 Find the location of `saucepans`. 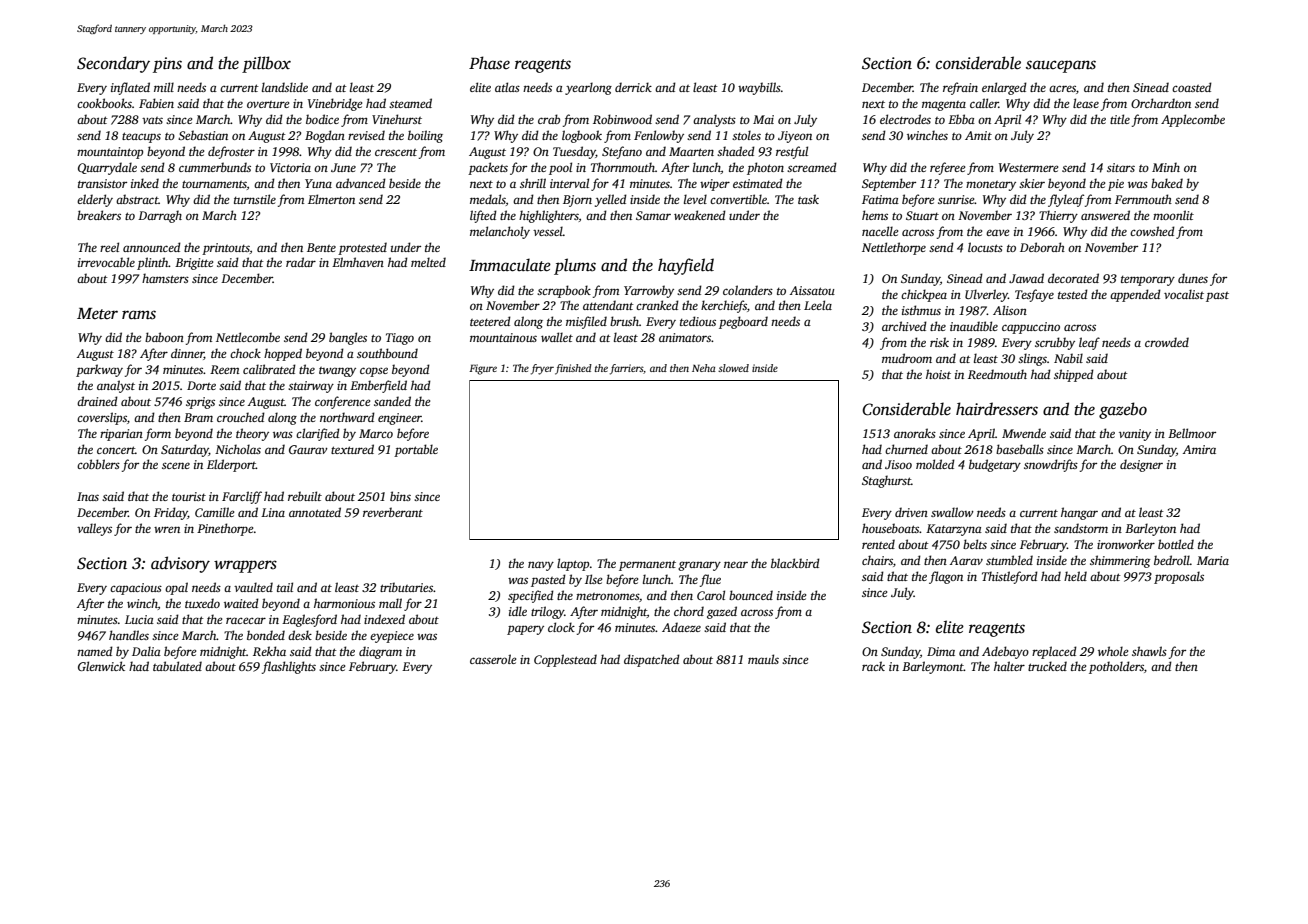

saucepans is located at coordinates (1061, 66).
